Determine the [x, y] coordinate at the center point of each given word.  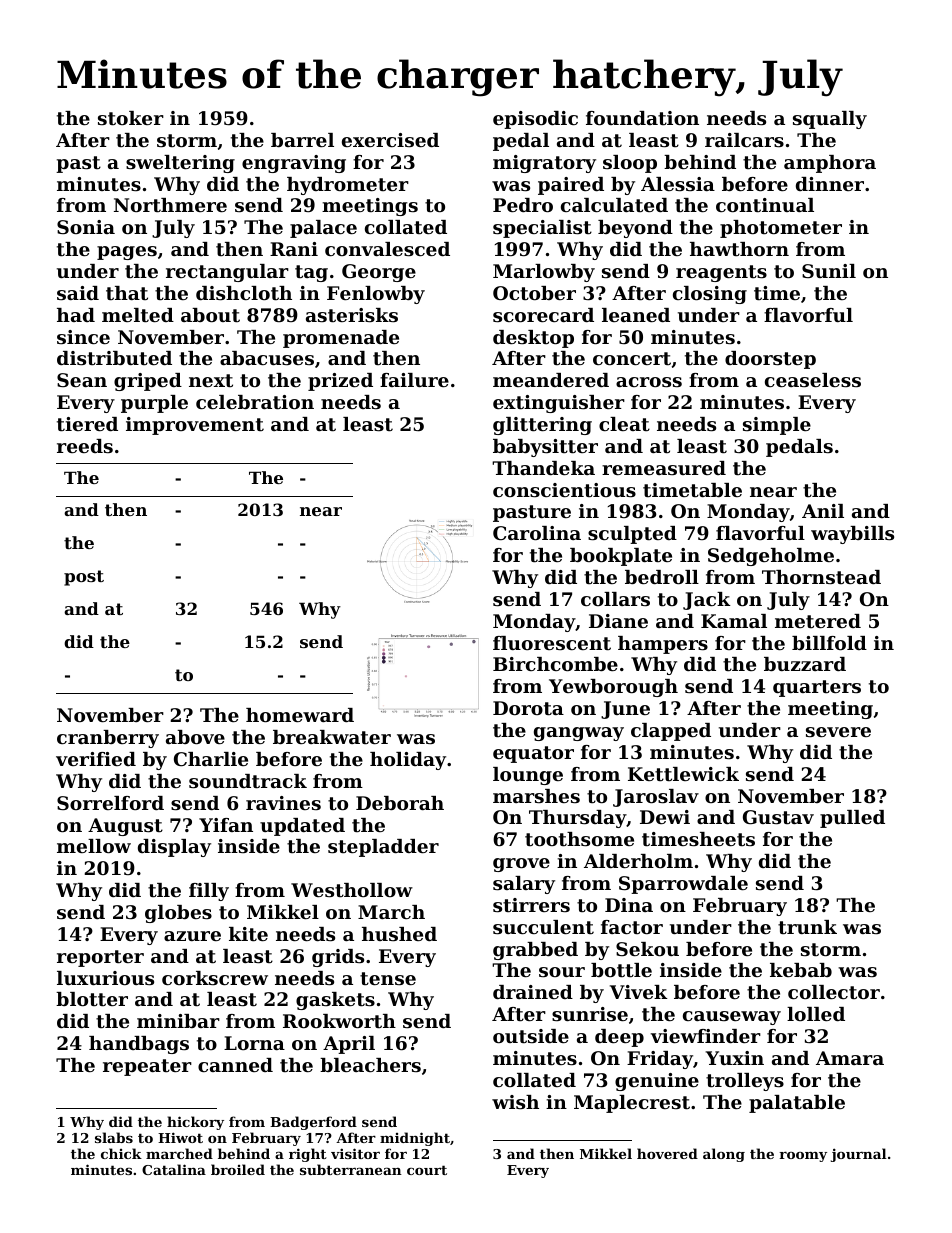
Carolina [537, 533]
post [84, 578]
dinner [830, 184]
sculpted [632, 535]
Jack [707, 601]
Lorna [254, 1043]
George [379, 273]
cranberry [108, 739]
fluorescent [552, 643]
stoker [131, 118]
